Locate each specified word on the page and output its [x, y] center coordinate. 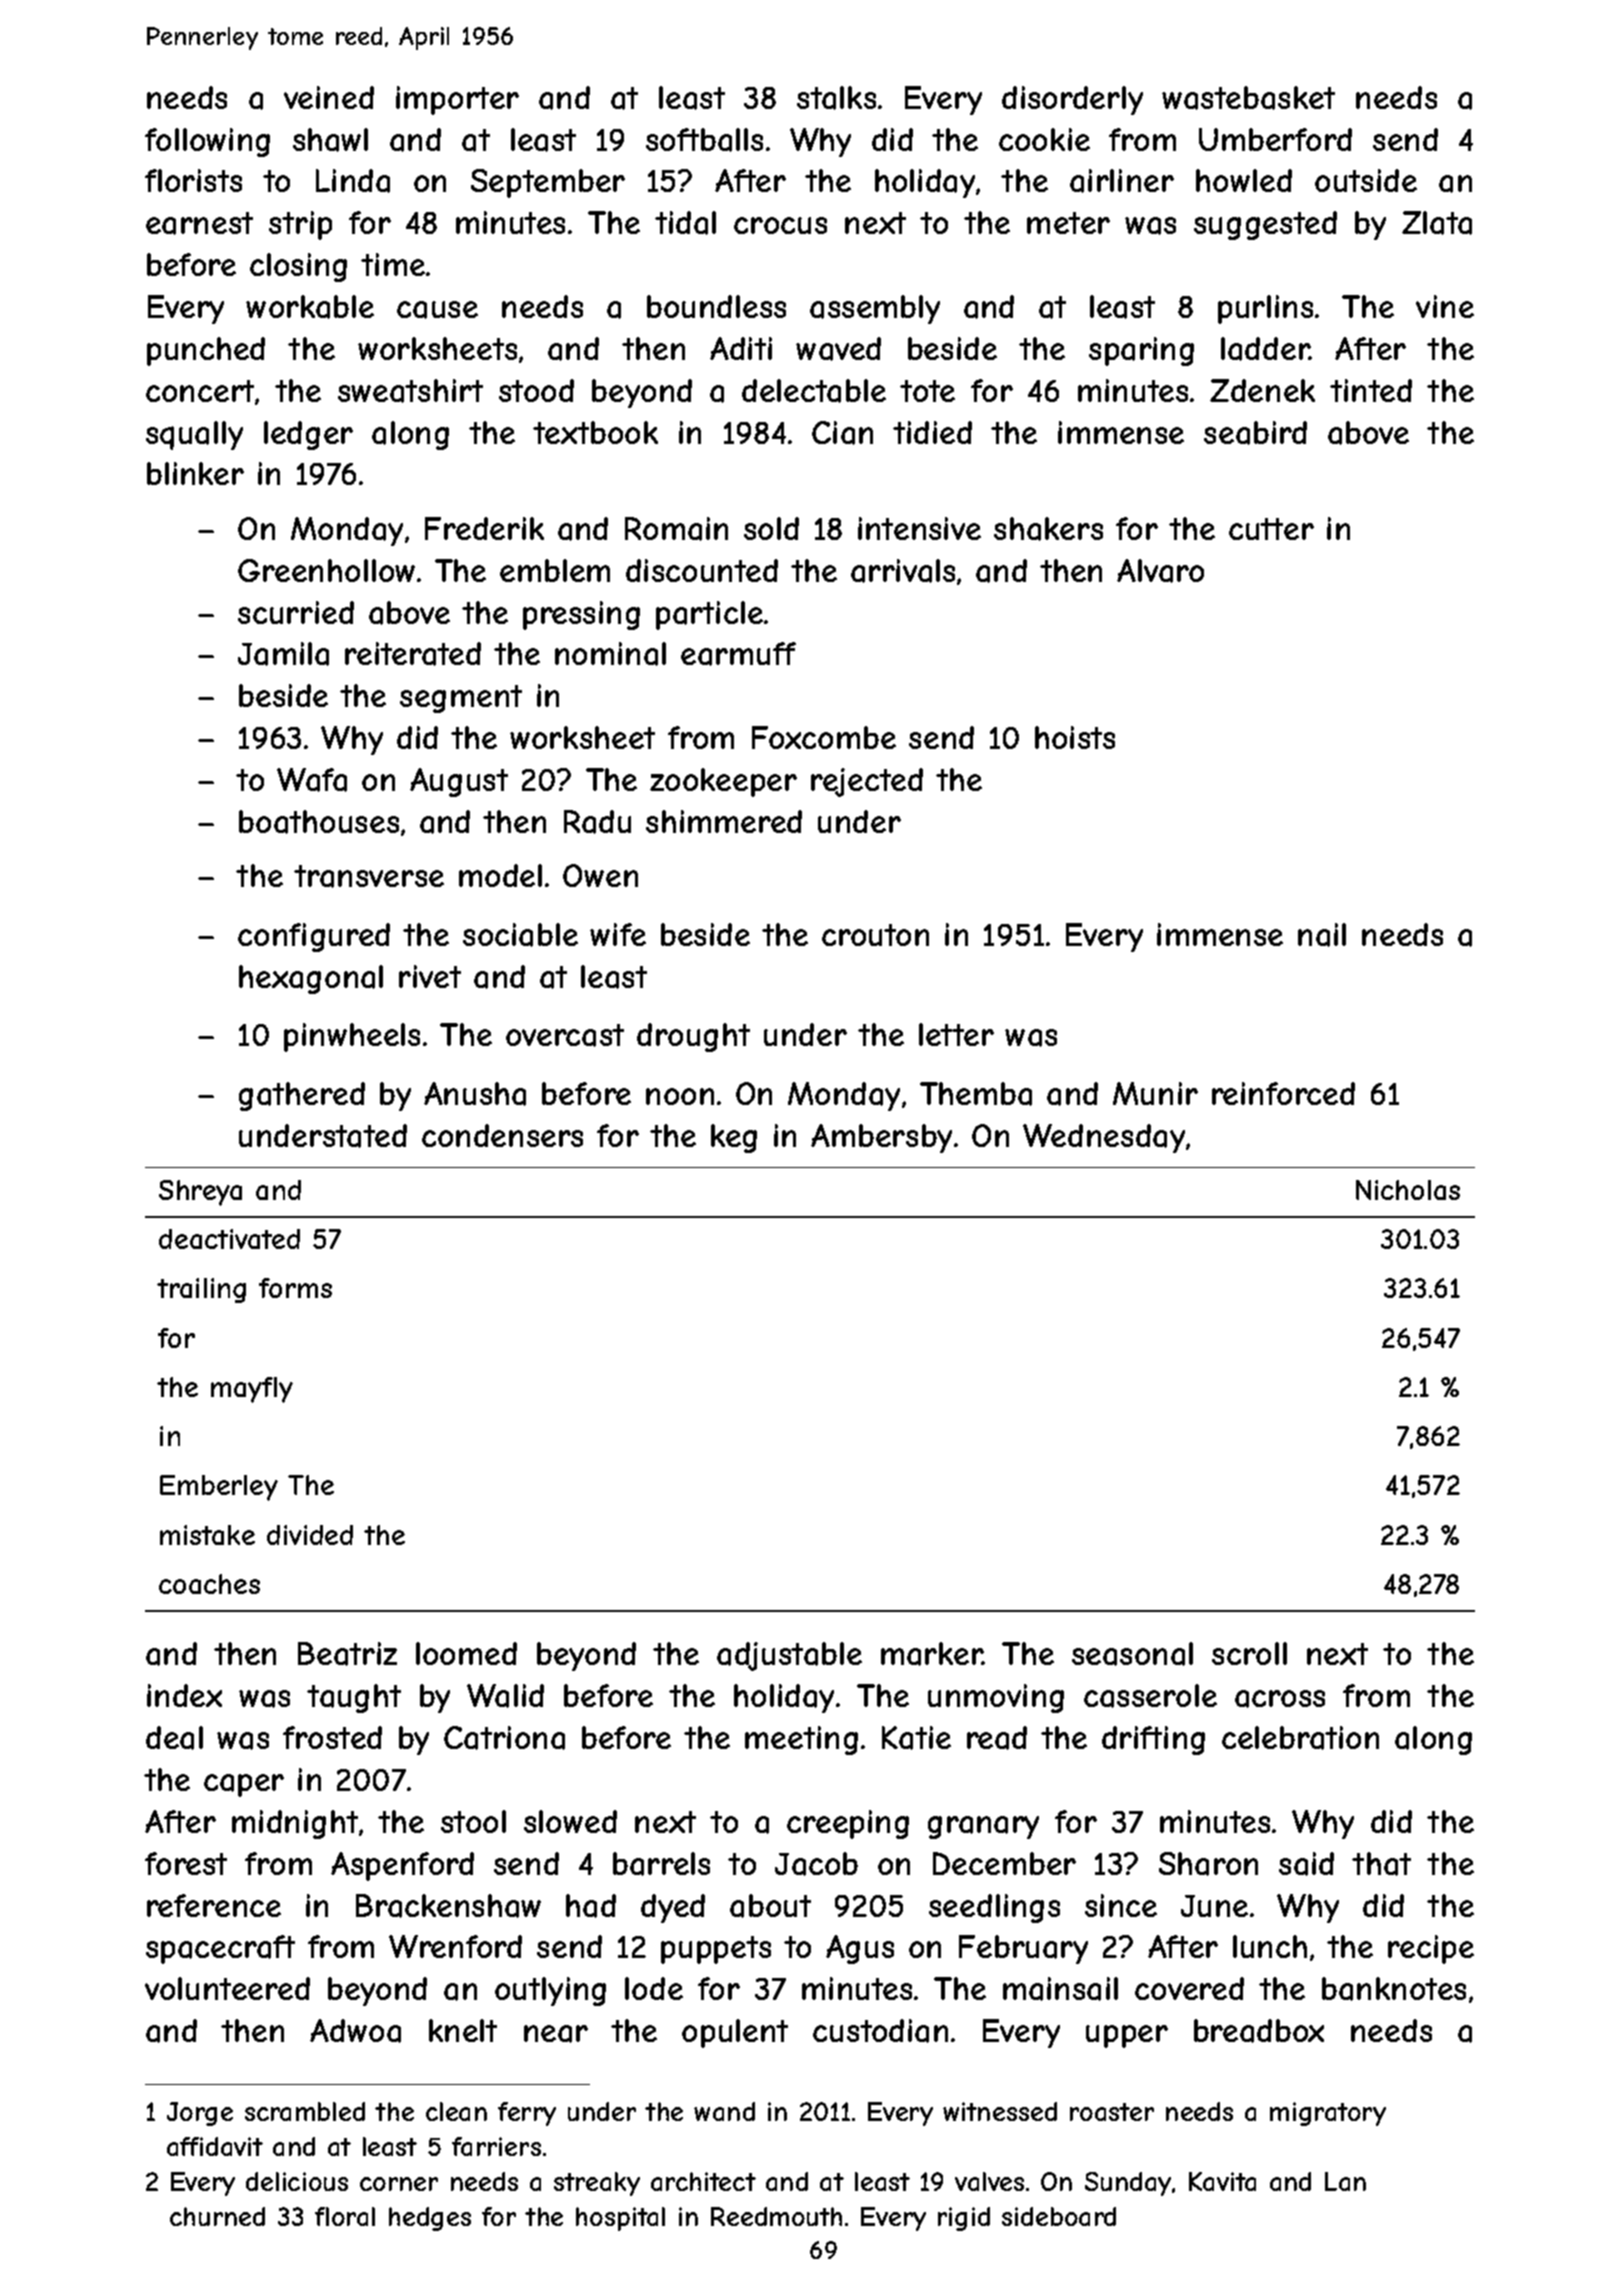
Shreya [200, 1193]
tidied [932, 432]
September [548, 183]
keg [734, 1138]
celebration [1300, 1738]
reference [214, 1905]
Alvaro [1160, 571]
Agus [860, 1949]
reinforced [1283, 1093]
